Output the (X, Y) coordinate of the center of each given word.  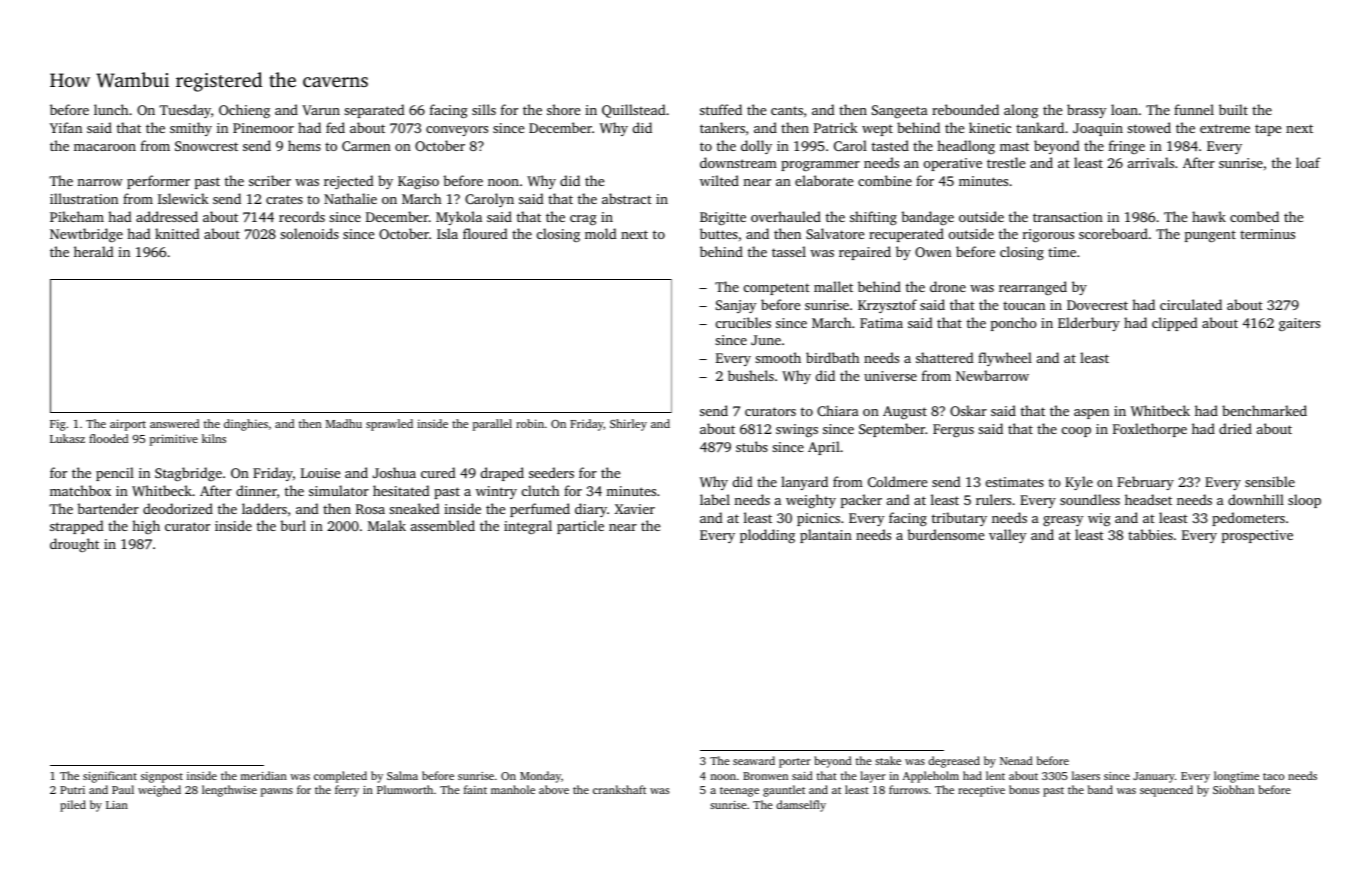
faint (475, 789)
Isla (447, 233)
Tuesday (185, 111)
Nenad (1016, 760)
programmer (820, 166)
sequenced (1166, 791)
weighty (811, 501)
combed (1254, 216)
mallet (833, 286)
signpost (162, 777)
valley (1008, 536)
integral (528, 527)
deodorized (178, 508)
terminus (1267, 234)
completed (340, 777)
